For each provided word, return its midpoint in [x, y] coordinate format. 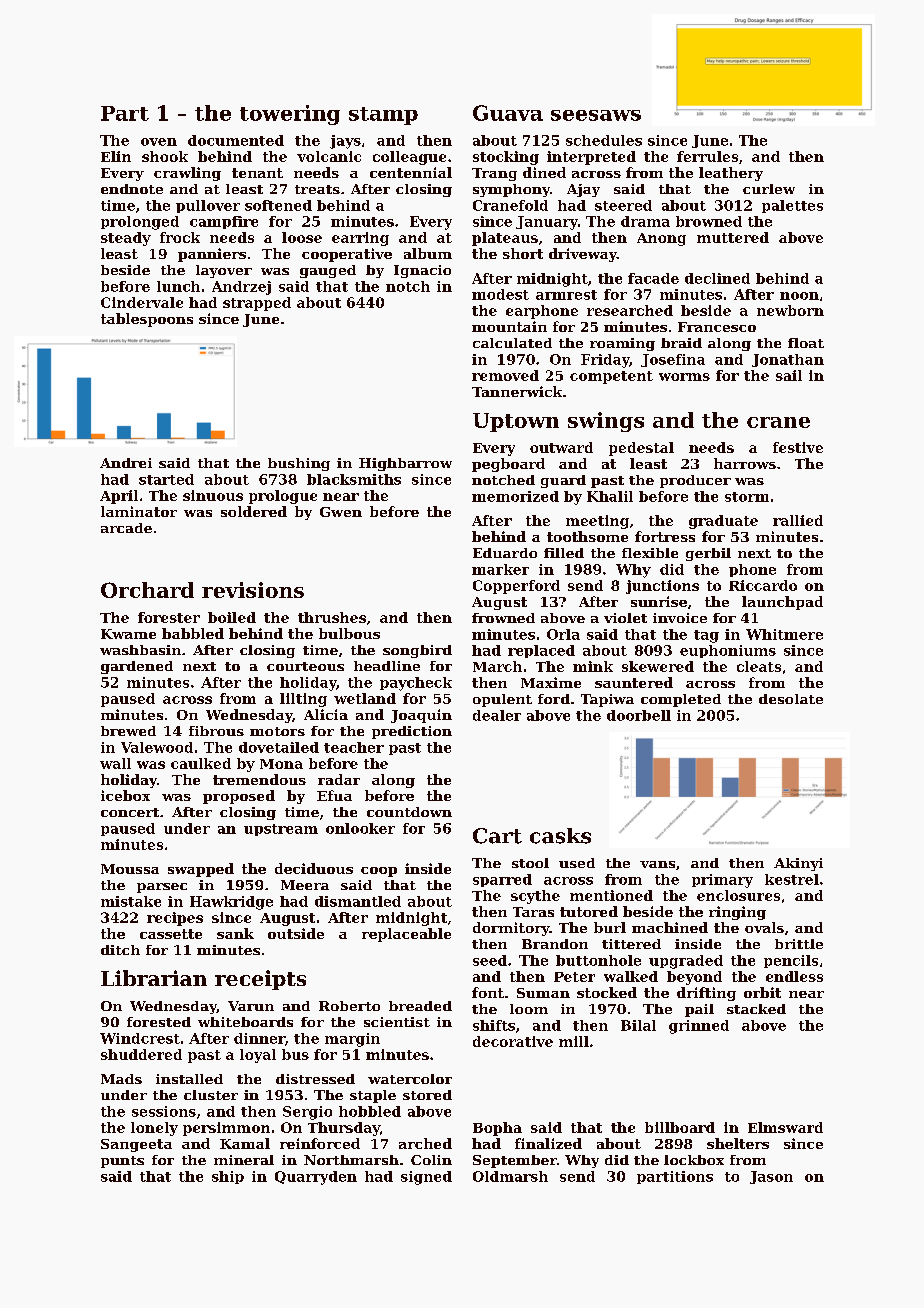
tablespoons [147, 320]
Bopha [497, 1129]
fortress [665, 536]
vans [657, 864]
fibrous [216, 731]
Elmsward [785, 1127]
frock [180, 237]
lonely [154, 1129]
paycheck [416, 684]
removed [505, 375]
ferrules [707, 156]
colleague [409, 158]
